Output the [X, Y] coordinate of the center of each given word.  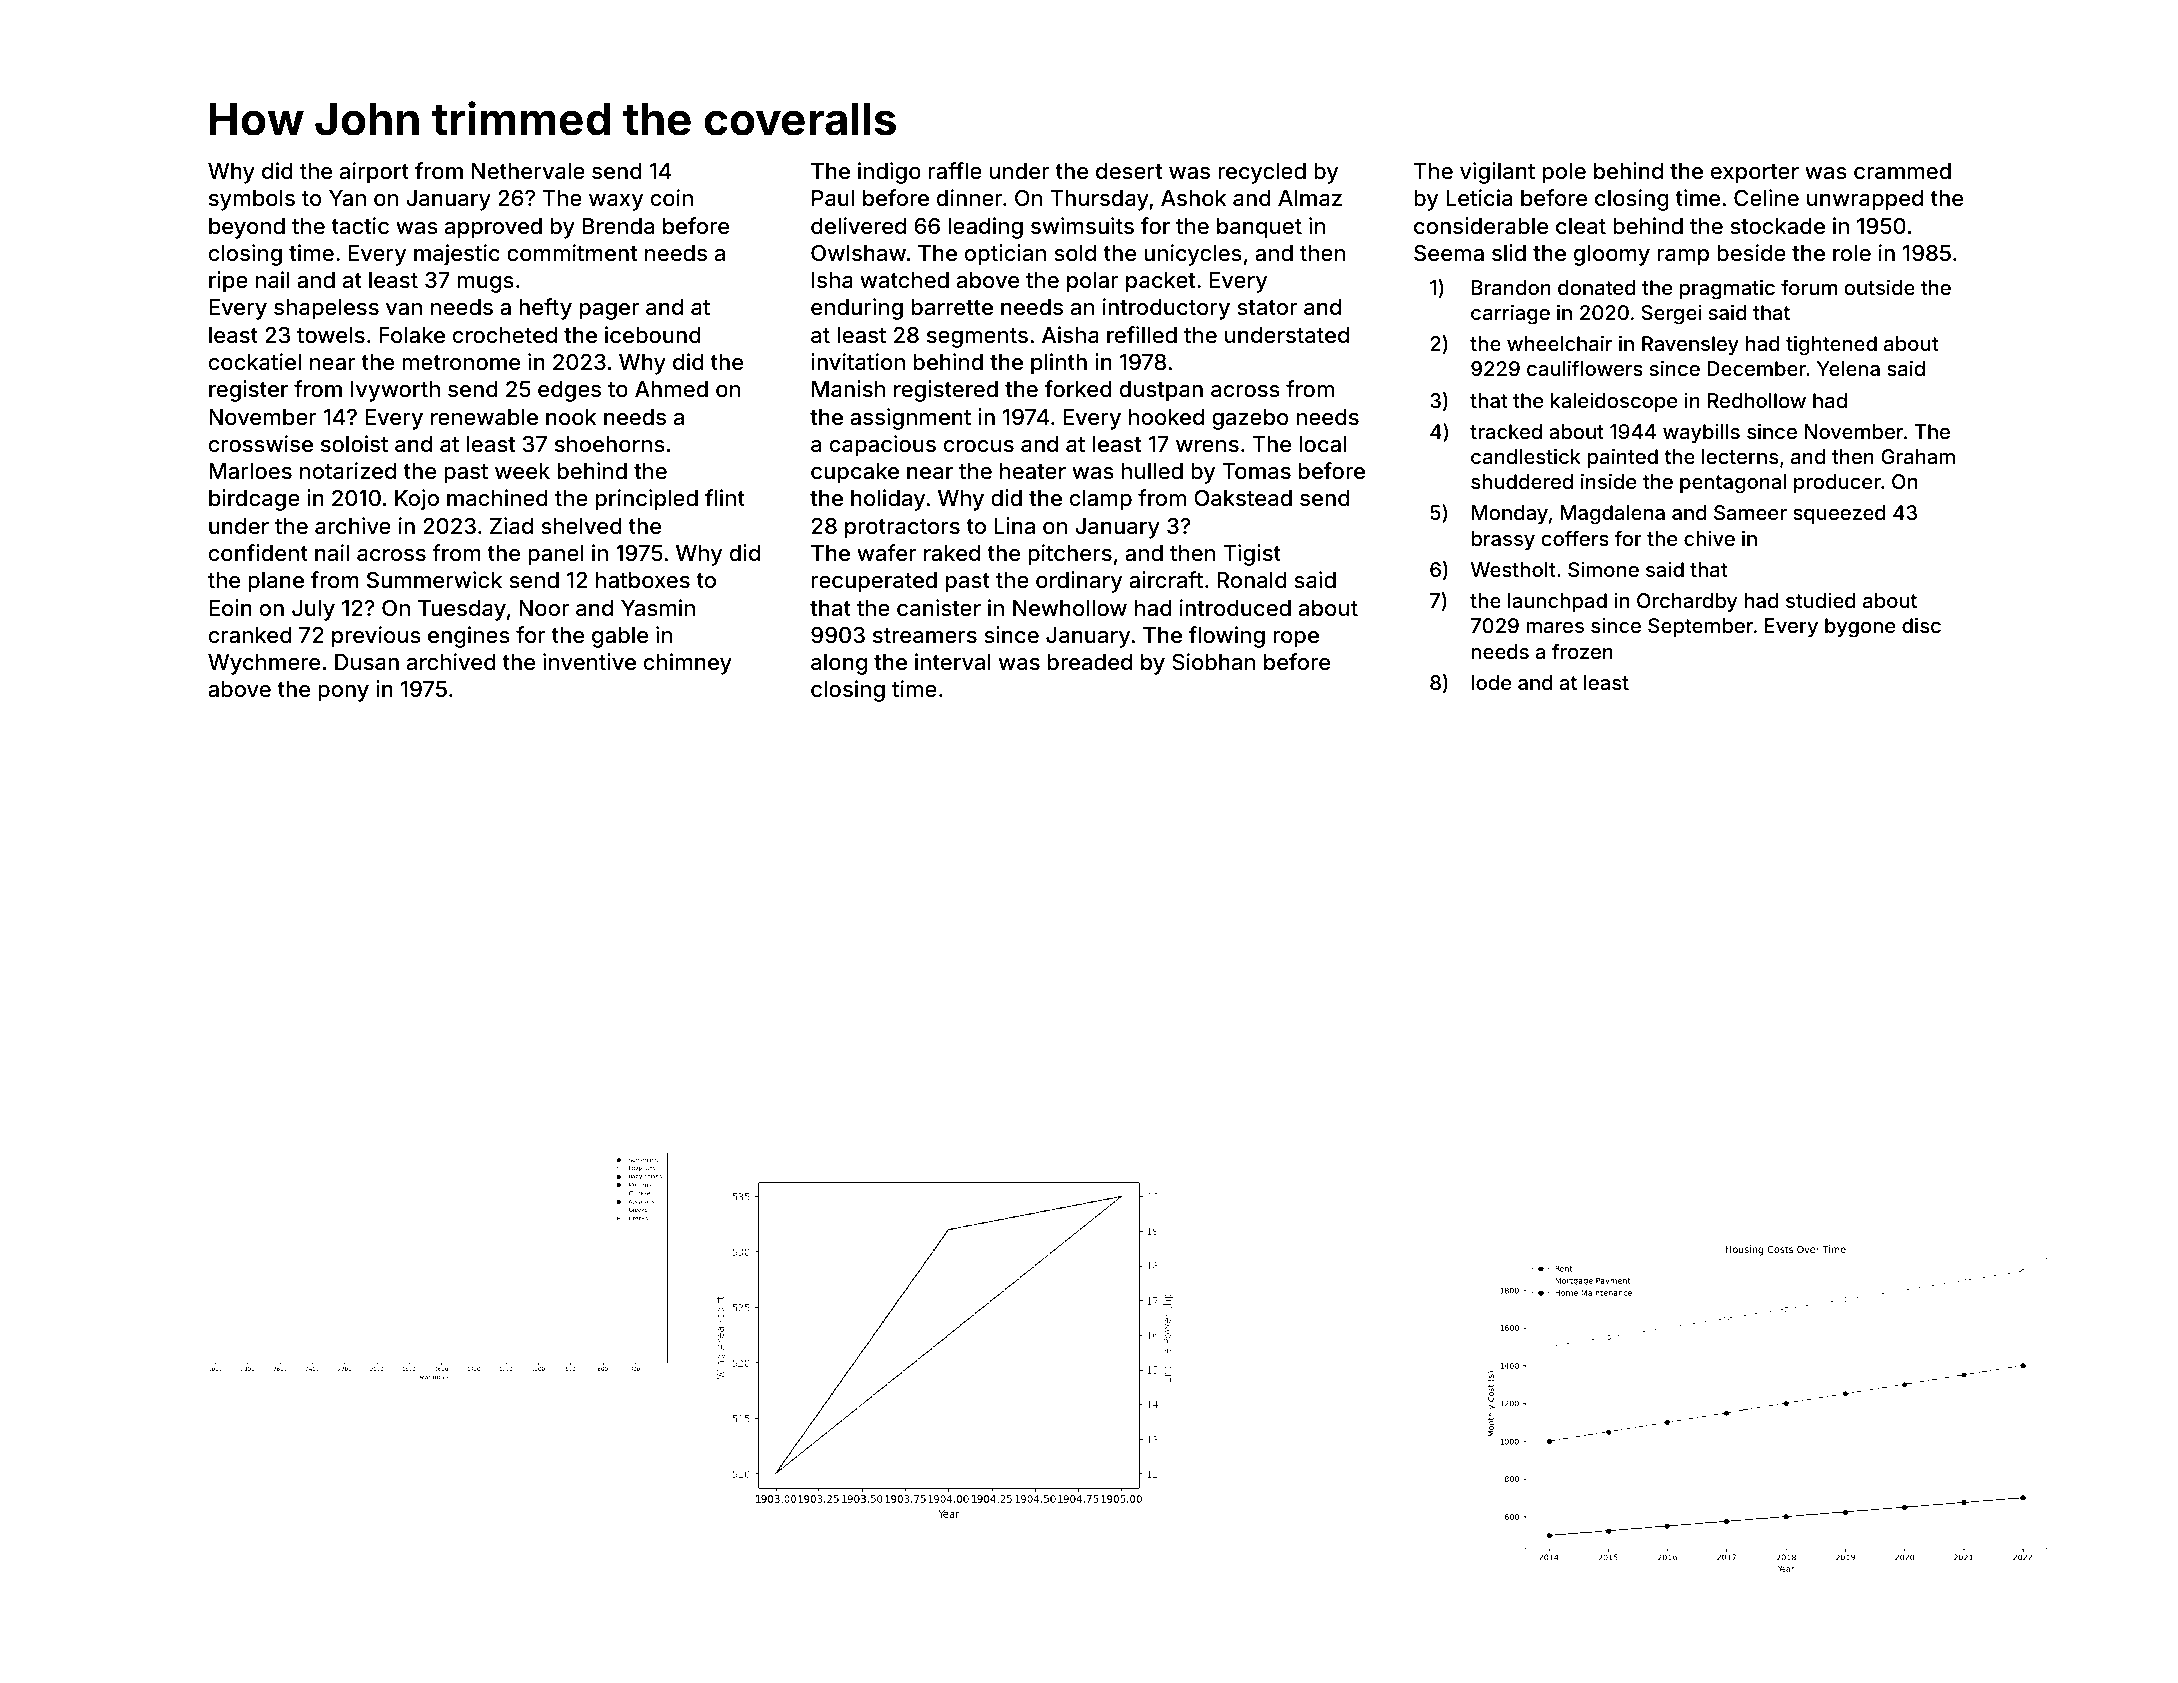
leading [985, 228]
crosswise [261, 443]
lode [1491, 682]
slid [1509, 252]
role [1852, 253]
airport [374, 173]
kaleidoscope [1614, 402]
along [839, 664]
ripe [228, 282]
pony [343, 693]
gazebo [1250, 419]
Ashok [1193, 198]
